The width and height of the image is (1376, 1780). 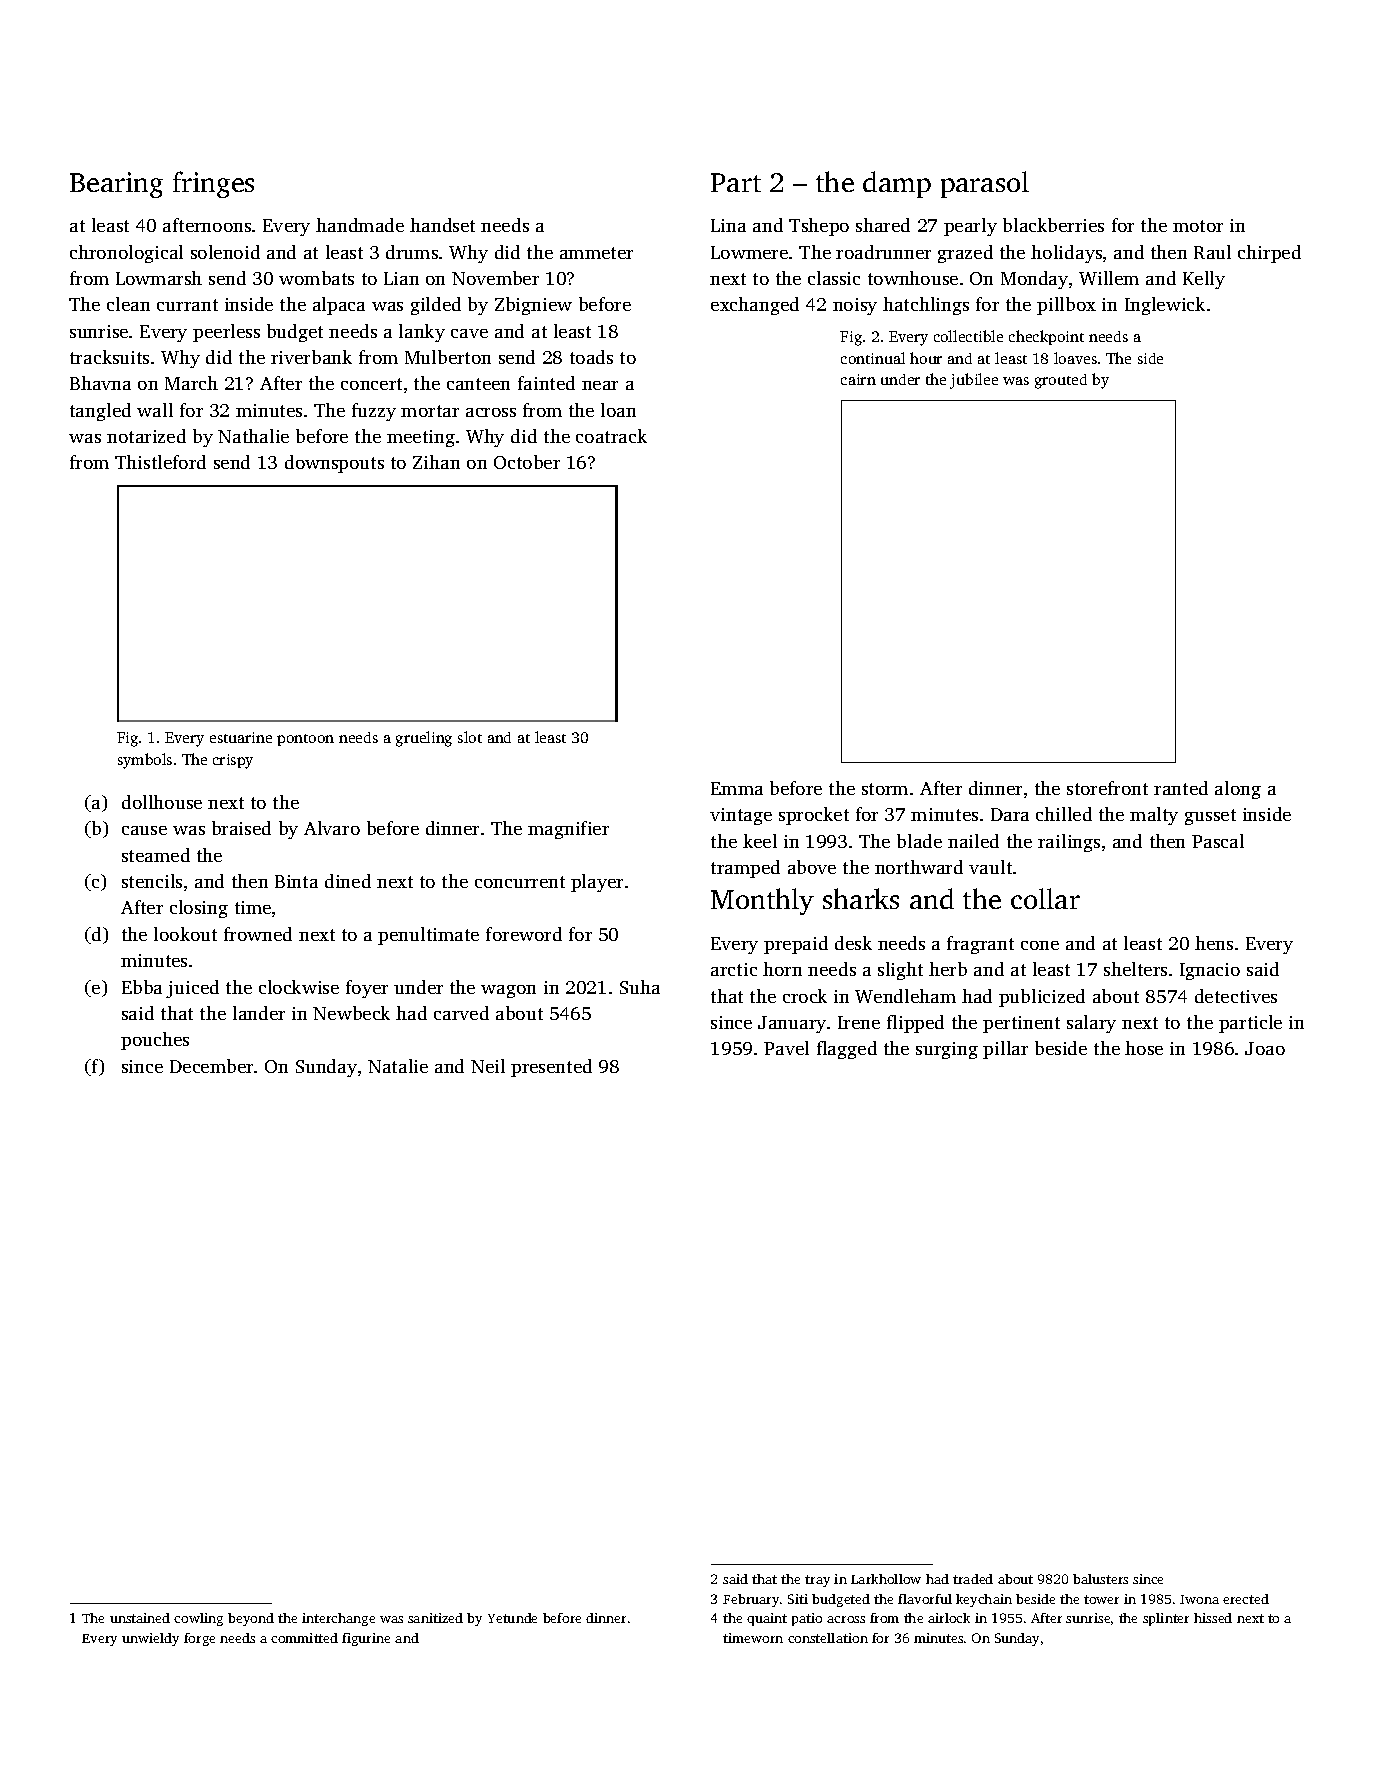 I want to click on unstained, so click(x=140, y=1618).
